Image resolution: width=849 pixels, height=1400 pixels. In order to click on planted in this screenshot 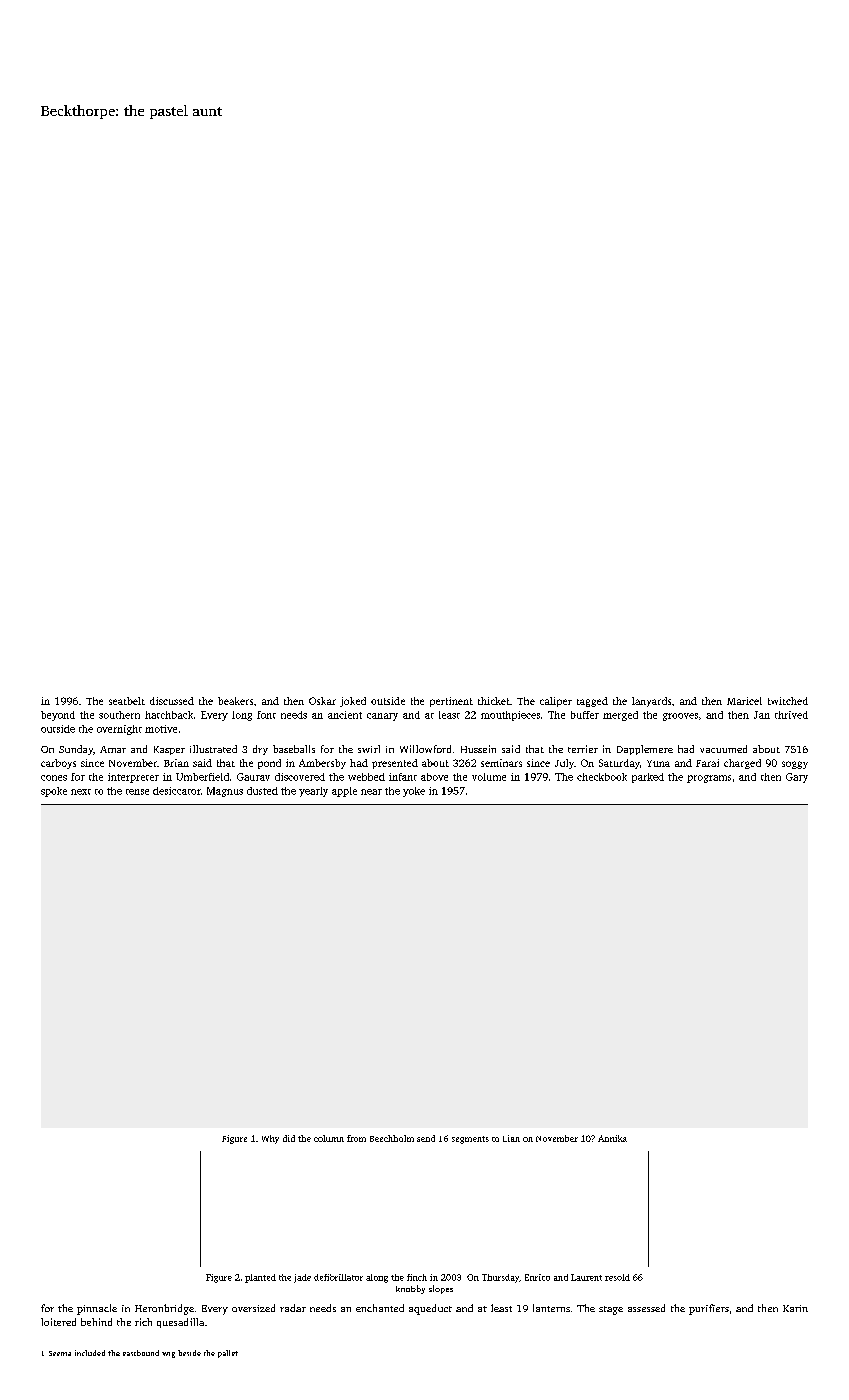, I will do `click(260, 1278)`.
